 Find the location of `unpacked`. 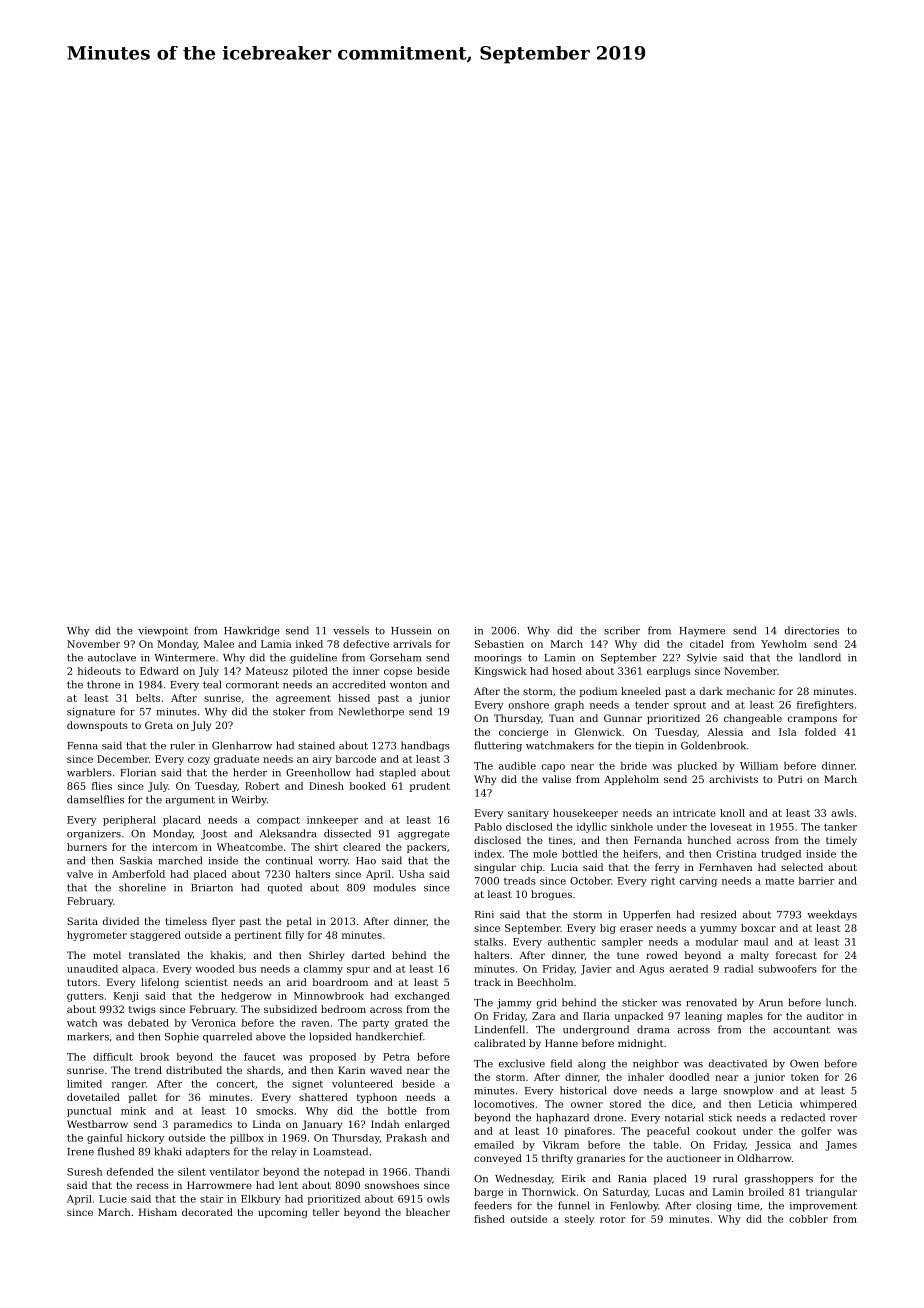

unpacked is located at coordinates (639, 1017).
